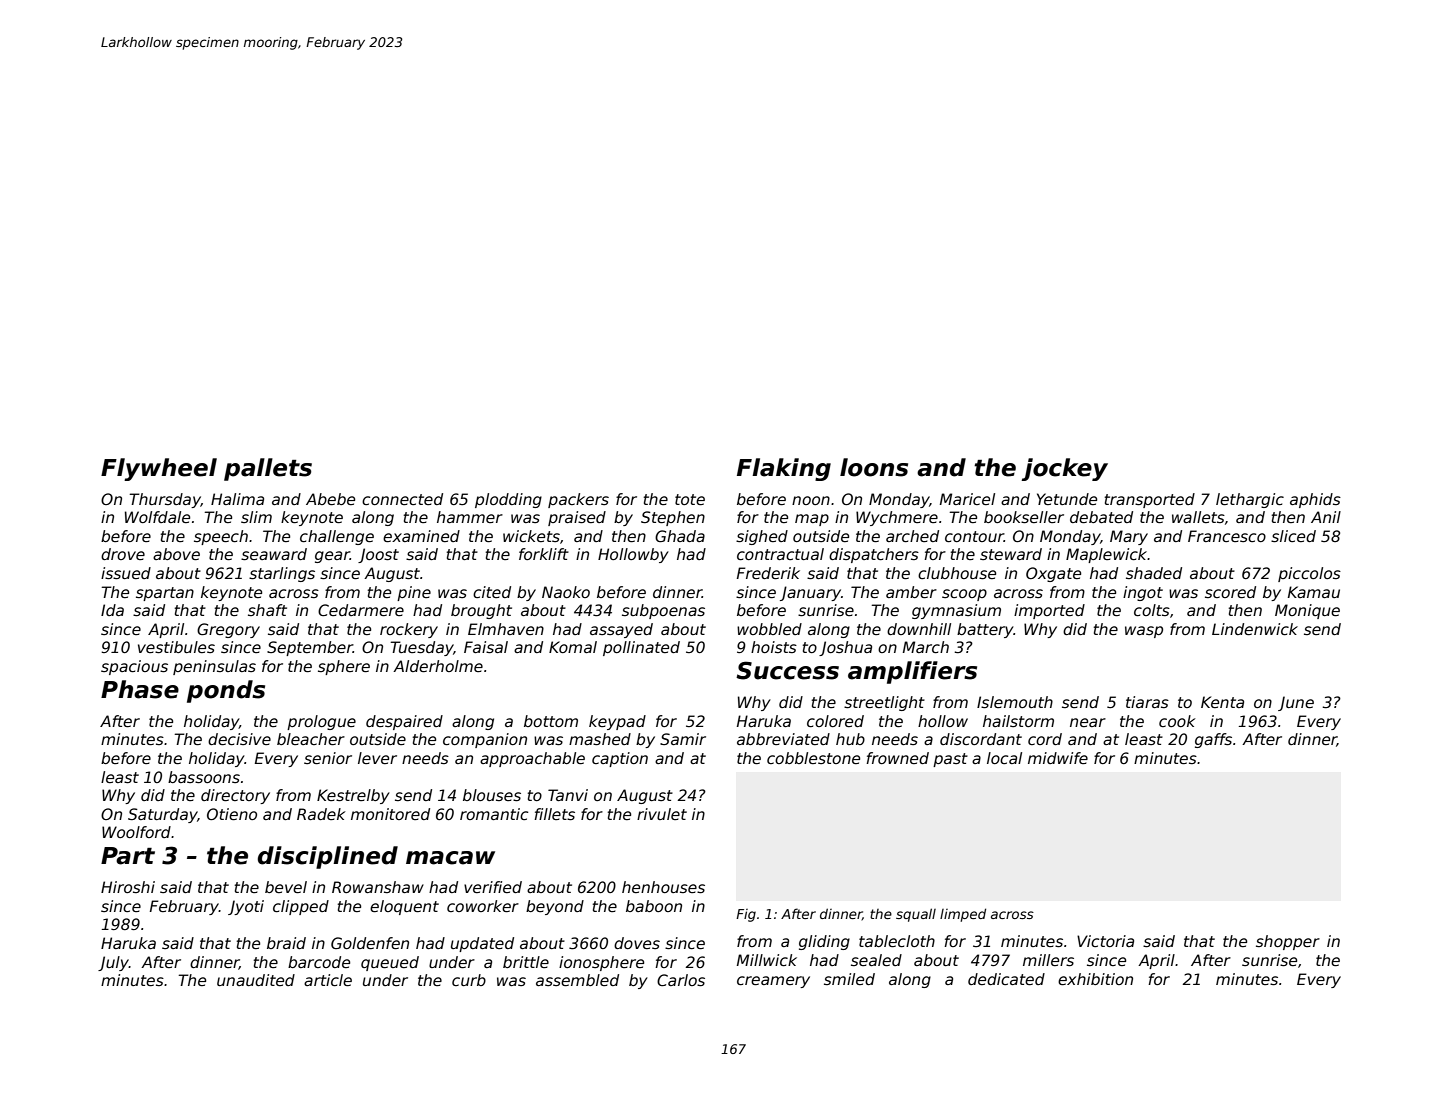 The height and width of the screenshot is (1114, 1442). I want to click on pallets, so click(268, 469).
